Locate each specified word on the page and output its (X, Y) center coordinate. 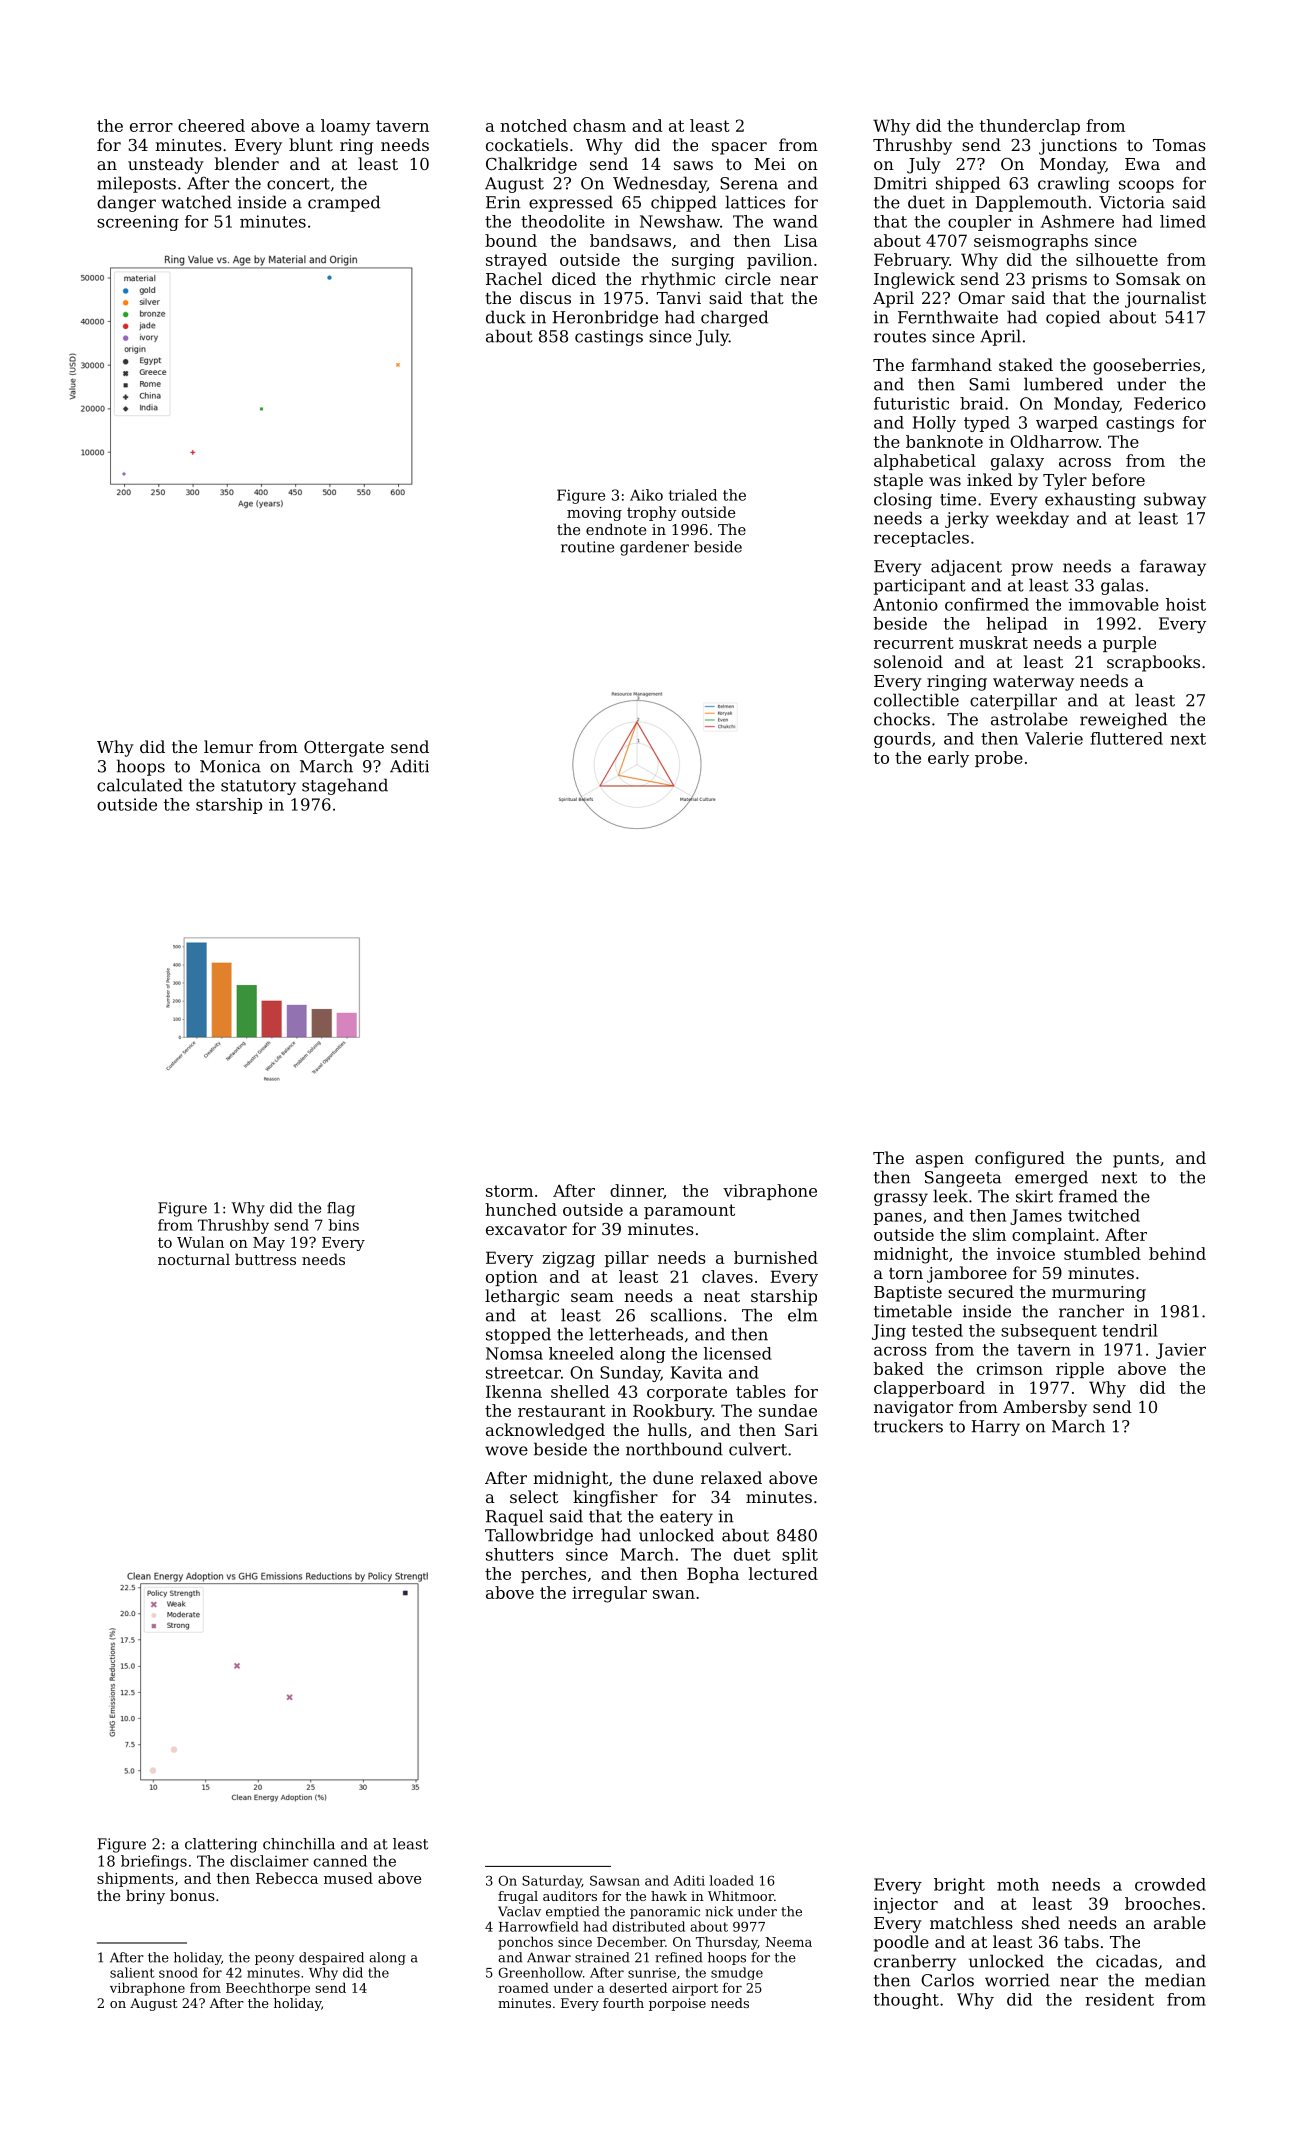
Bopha (713, 1575)
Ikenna (514, 1391)
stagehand (345, 786)
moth (1018, 1884)
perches (553, 1575)
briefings (154, 1862)
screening (138, 223)
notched (533, 125)
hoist (1186, 604)
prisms (1059, 281)
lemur (228, 746)
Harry (995, 1428)
